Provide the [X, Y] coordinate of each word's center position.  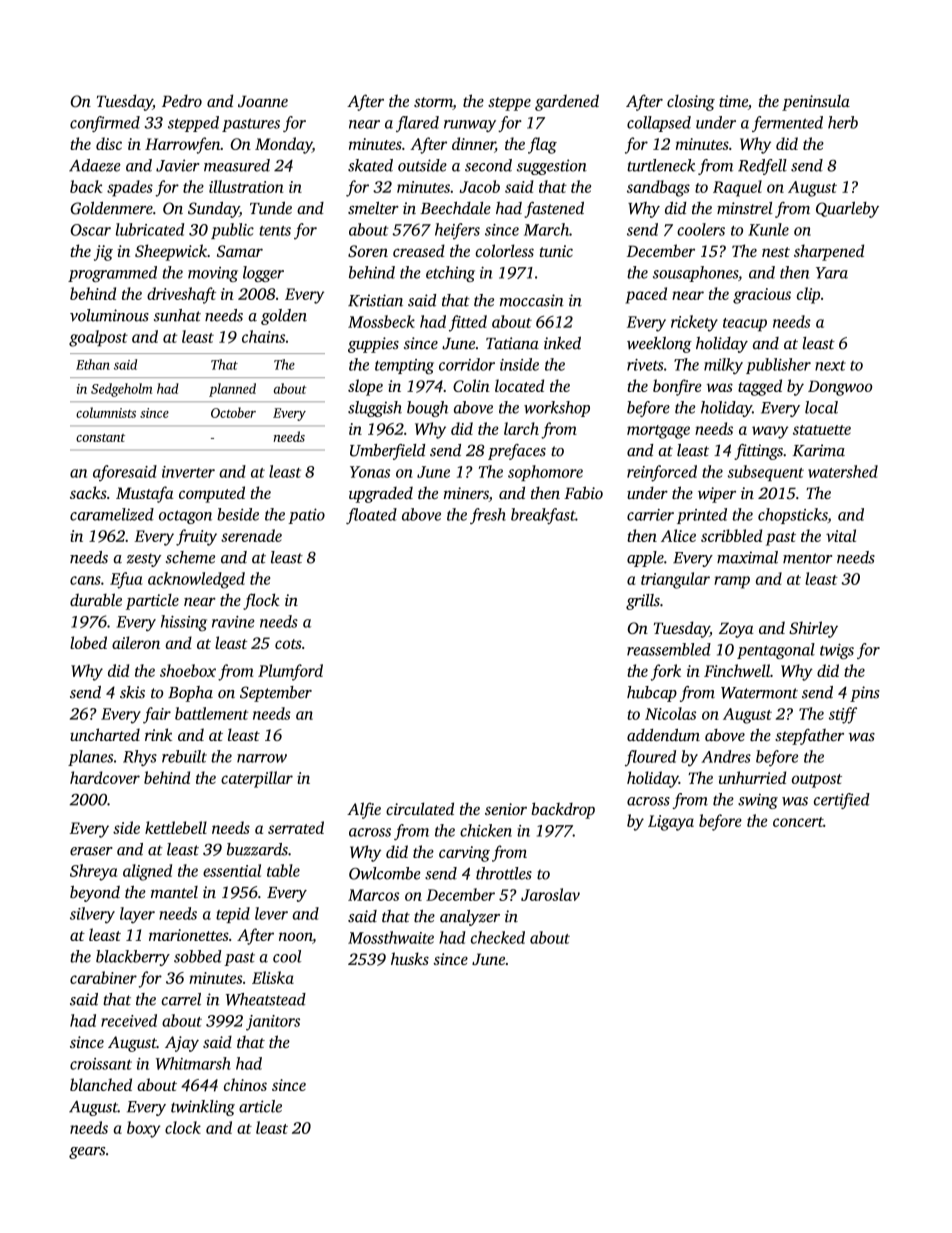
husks [410, 958]
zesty [144, 560]
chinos [245, 1084]
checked [498, 937]
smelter [373, 208]
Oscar [91, 230]
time [733, 101]
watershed [843, 471]
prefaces [517, 452]
